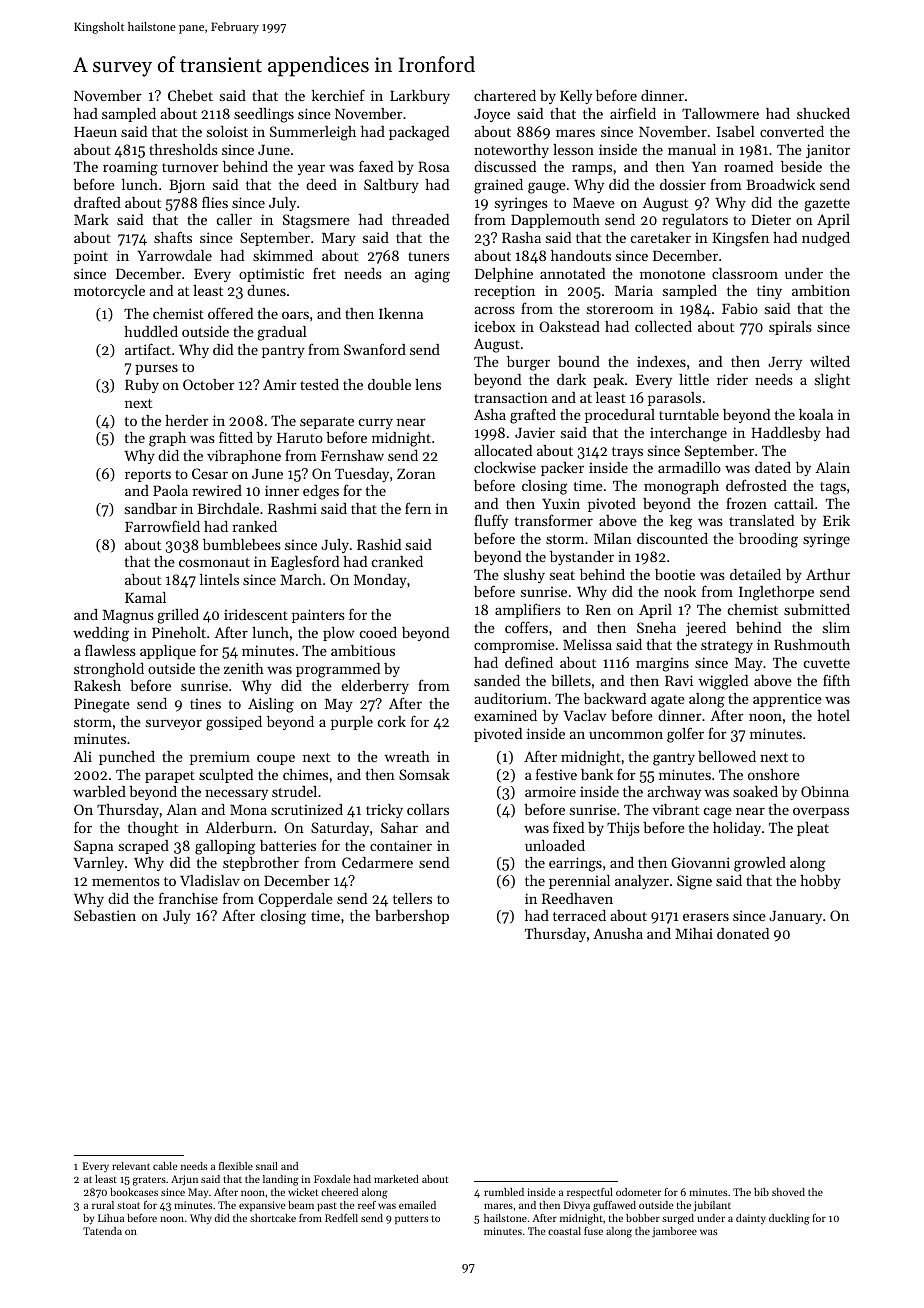 This document has height=1308, width=924. What do you see at coordinates (720, 113) in the document?
I see `Tallowmere` at bounding box center [720, 113].
